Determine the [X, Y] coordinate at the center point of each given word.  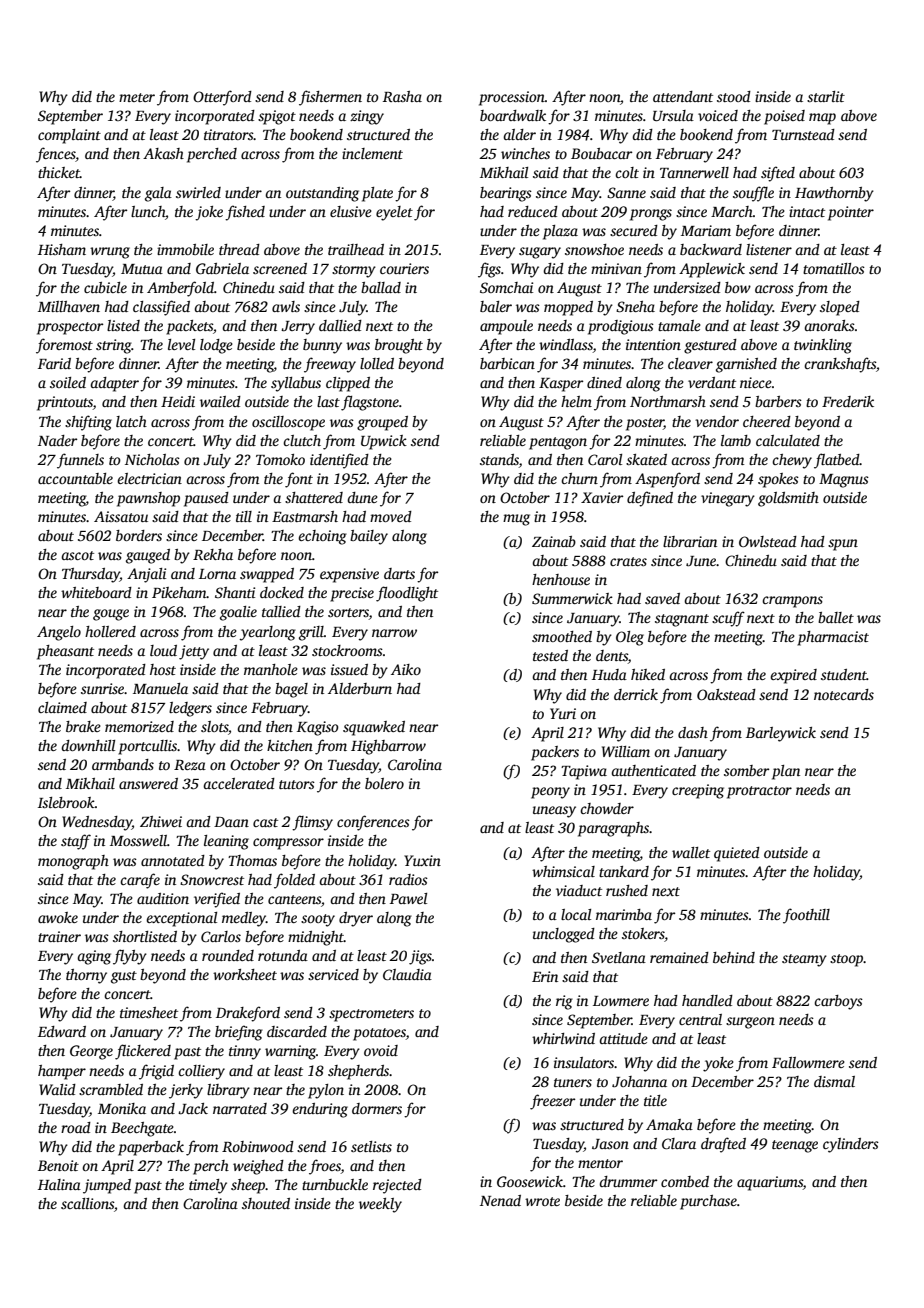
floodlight [407, 594]
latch [131, 421]
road [76, 1127]
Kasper [561, 385]
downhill [88, 745]
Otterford [222, 98]
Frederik [848, 401]
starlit [826, 96]
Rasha [402, 96]
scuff [728, 619]
